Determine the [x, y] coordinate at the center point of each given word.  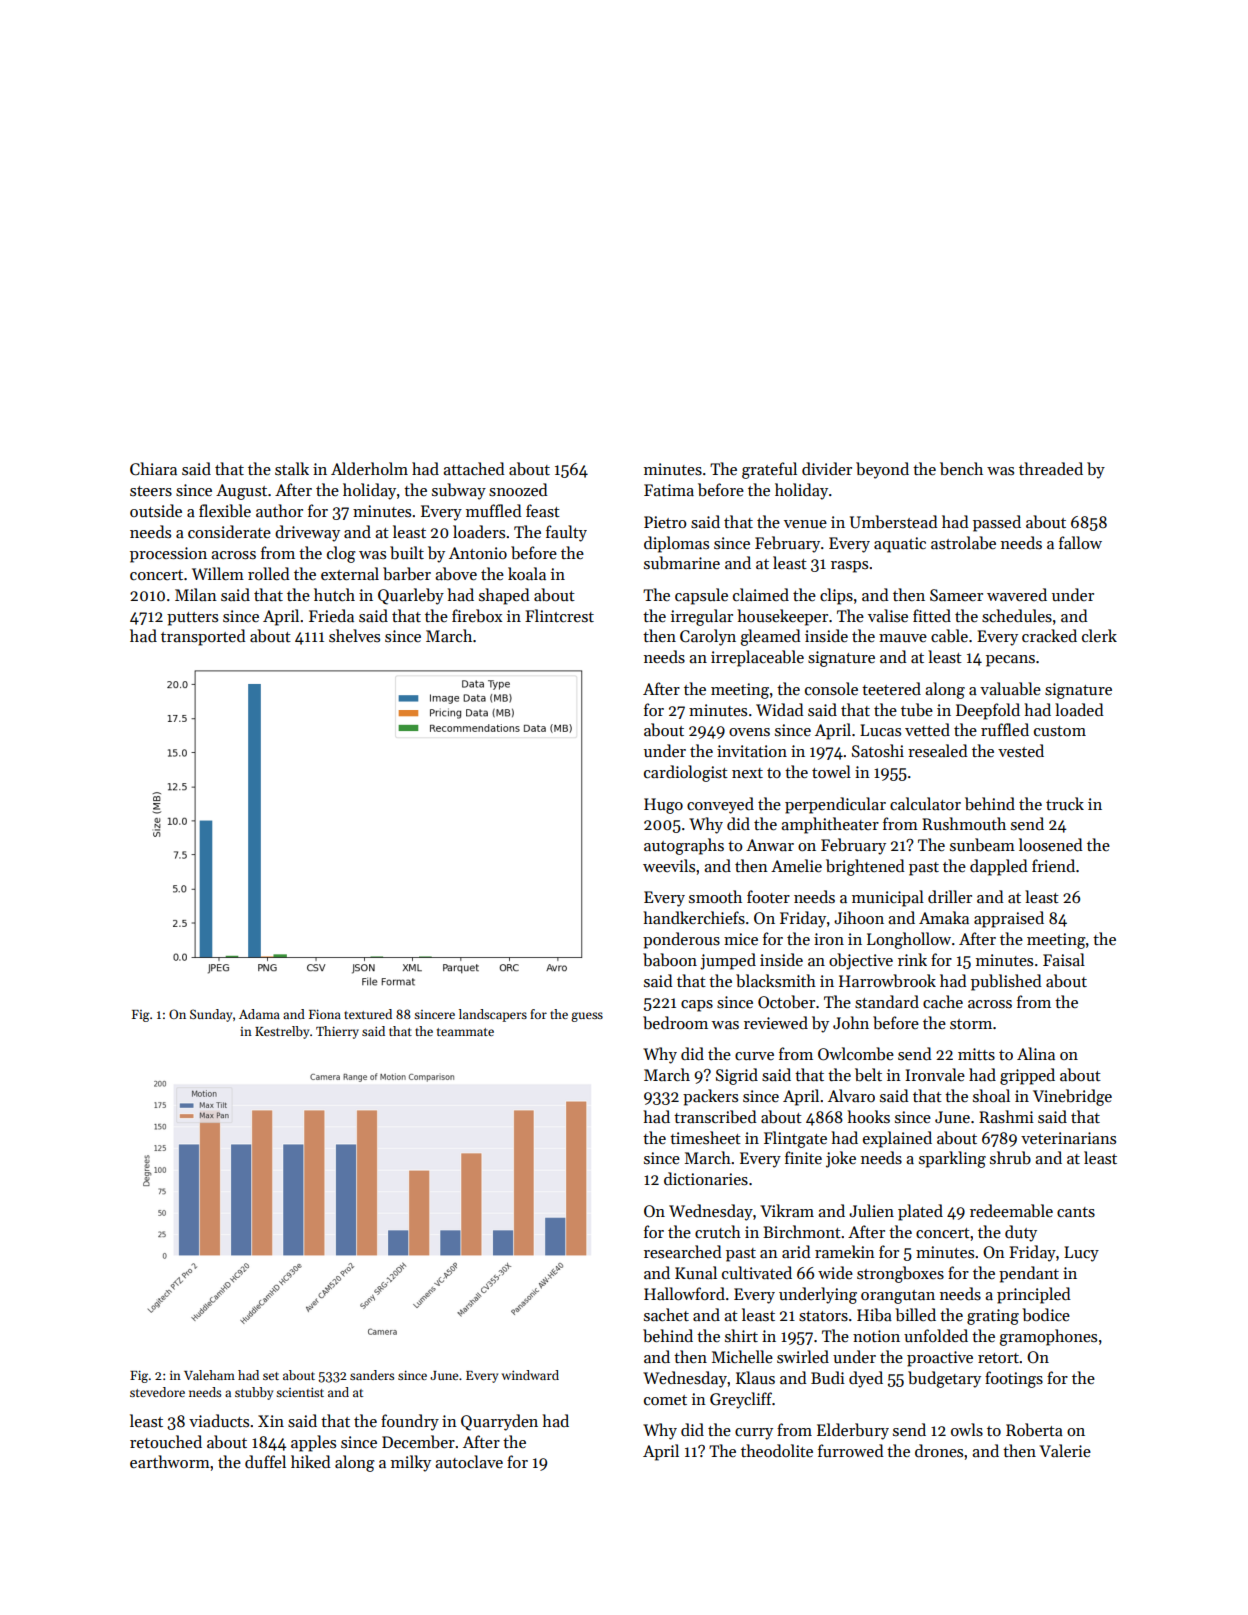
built [407, 552]
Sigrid [737, 1076]
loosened [1051, 845]
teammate [465, 1032]
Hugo [663, 806]
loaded [1079, 709]
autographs [684, 846]
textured [368, 1014]
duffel [265, 1461]
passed [997, 523]
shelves [354, 635]
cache [943, 1001]
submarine [682, 563]
